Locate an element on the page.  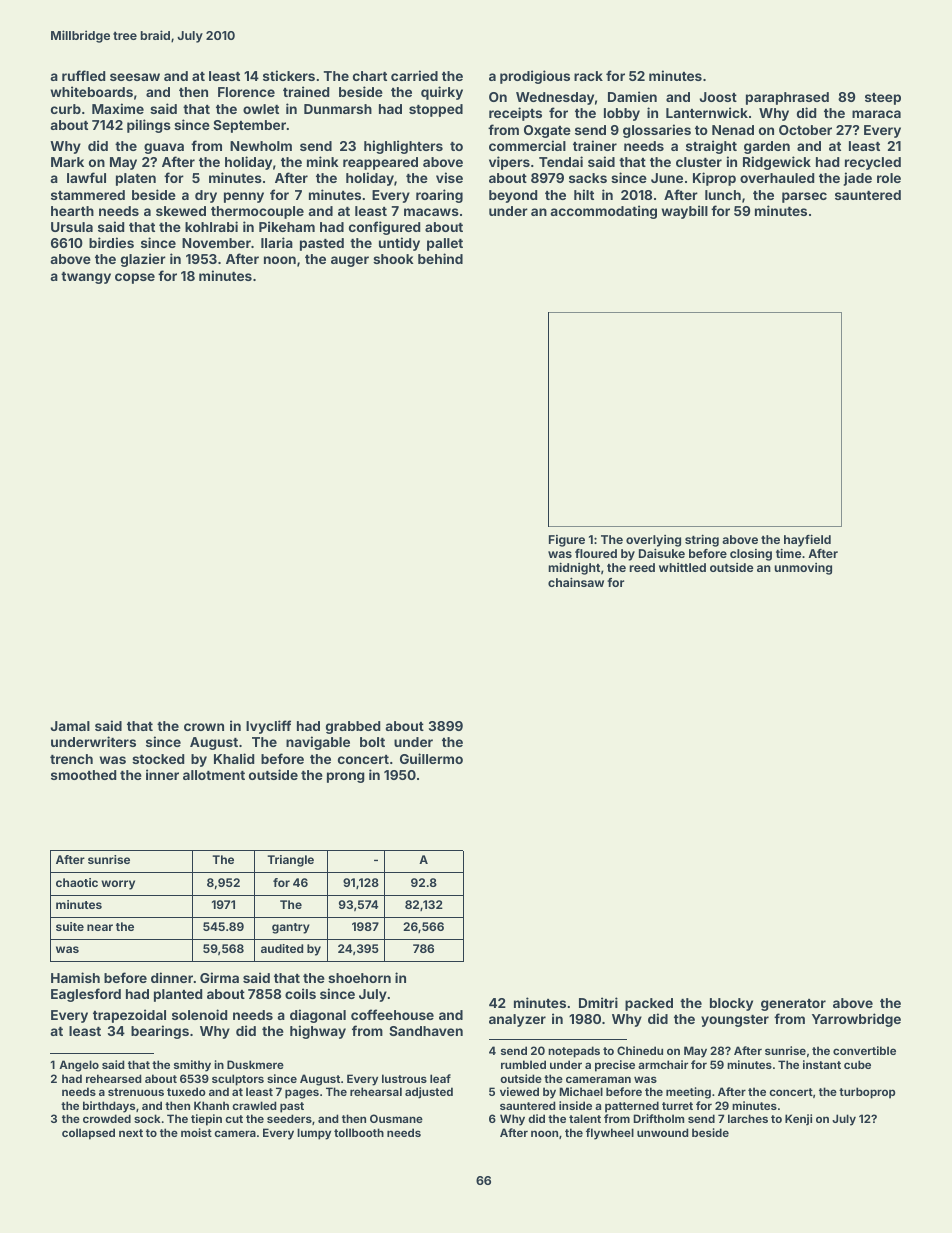
trapezoidal is located at coordinates (129, 1016).
